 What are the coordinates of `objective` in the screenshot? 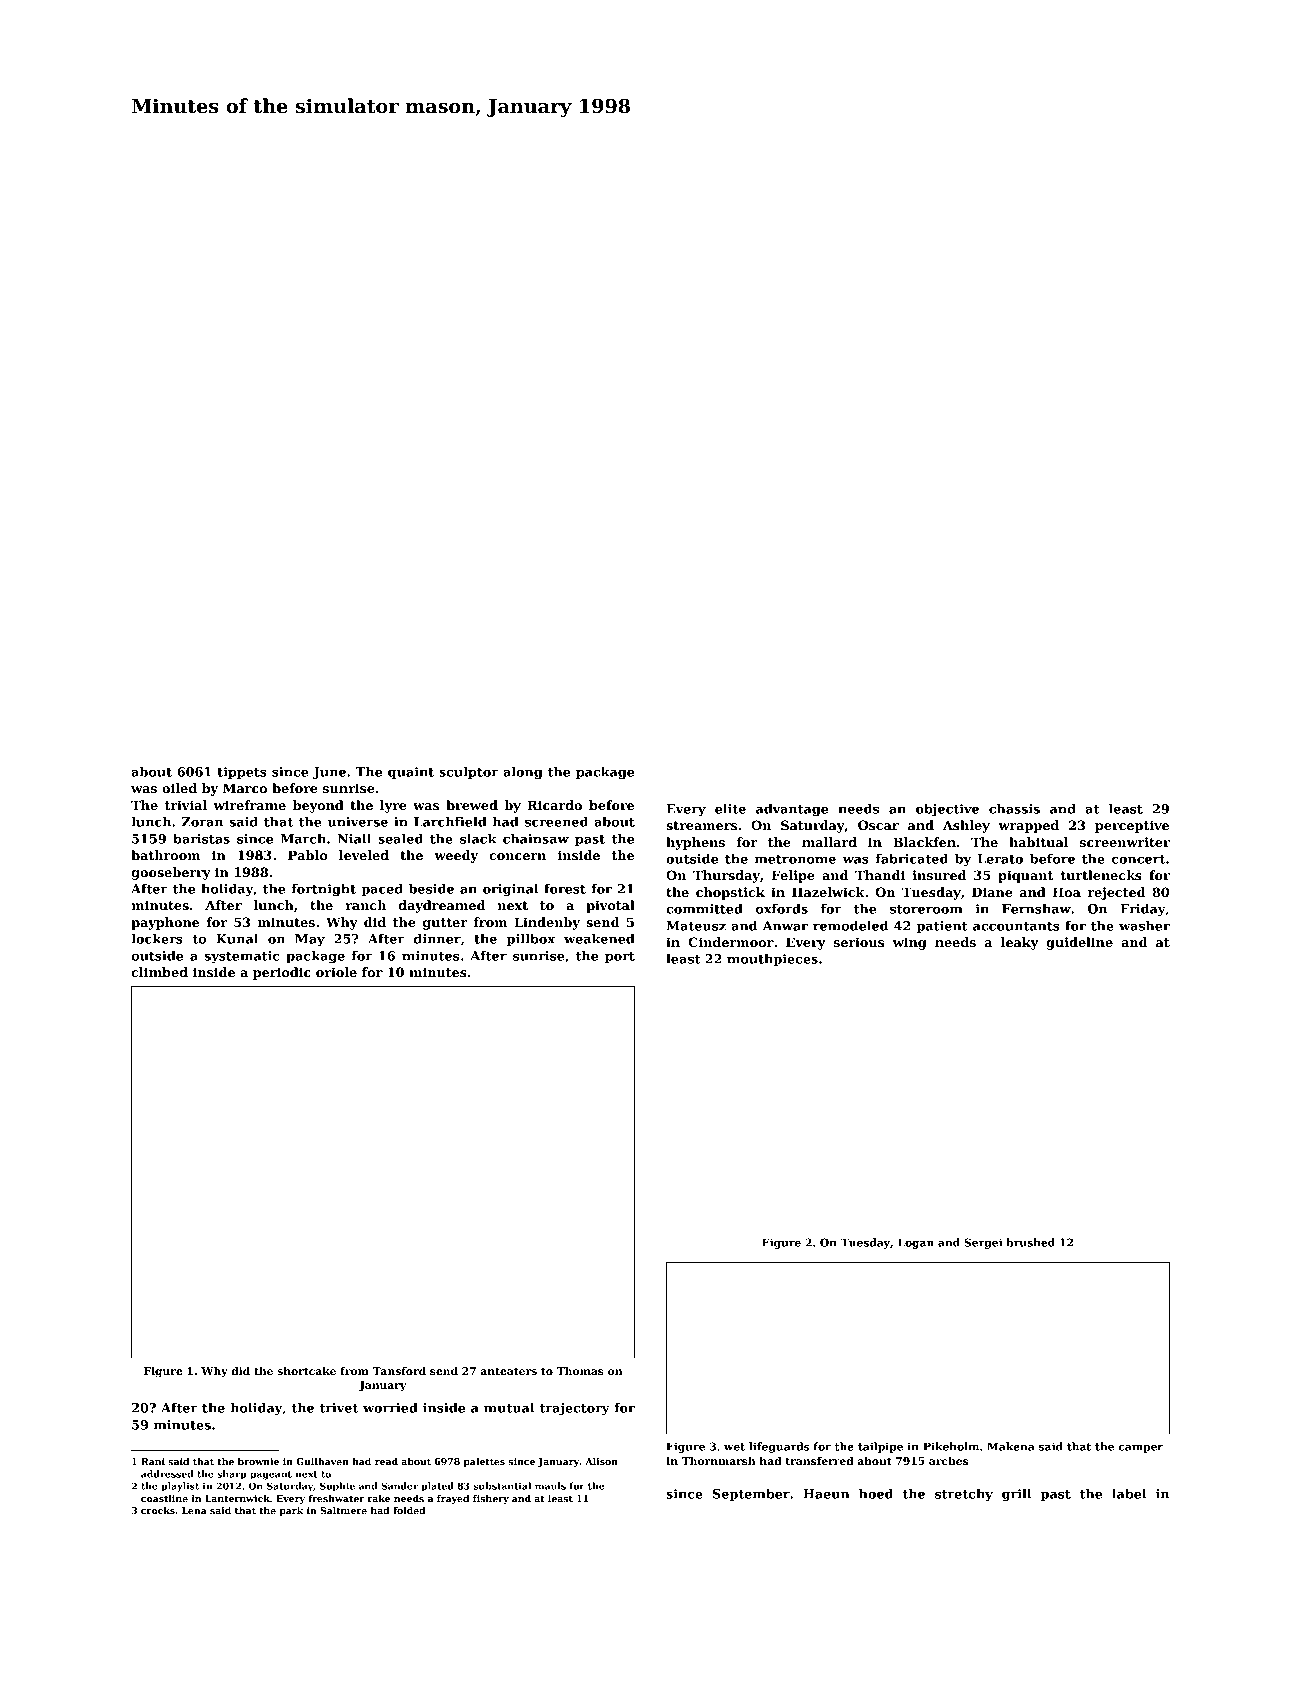 It's located at (947, 810).
